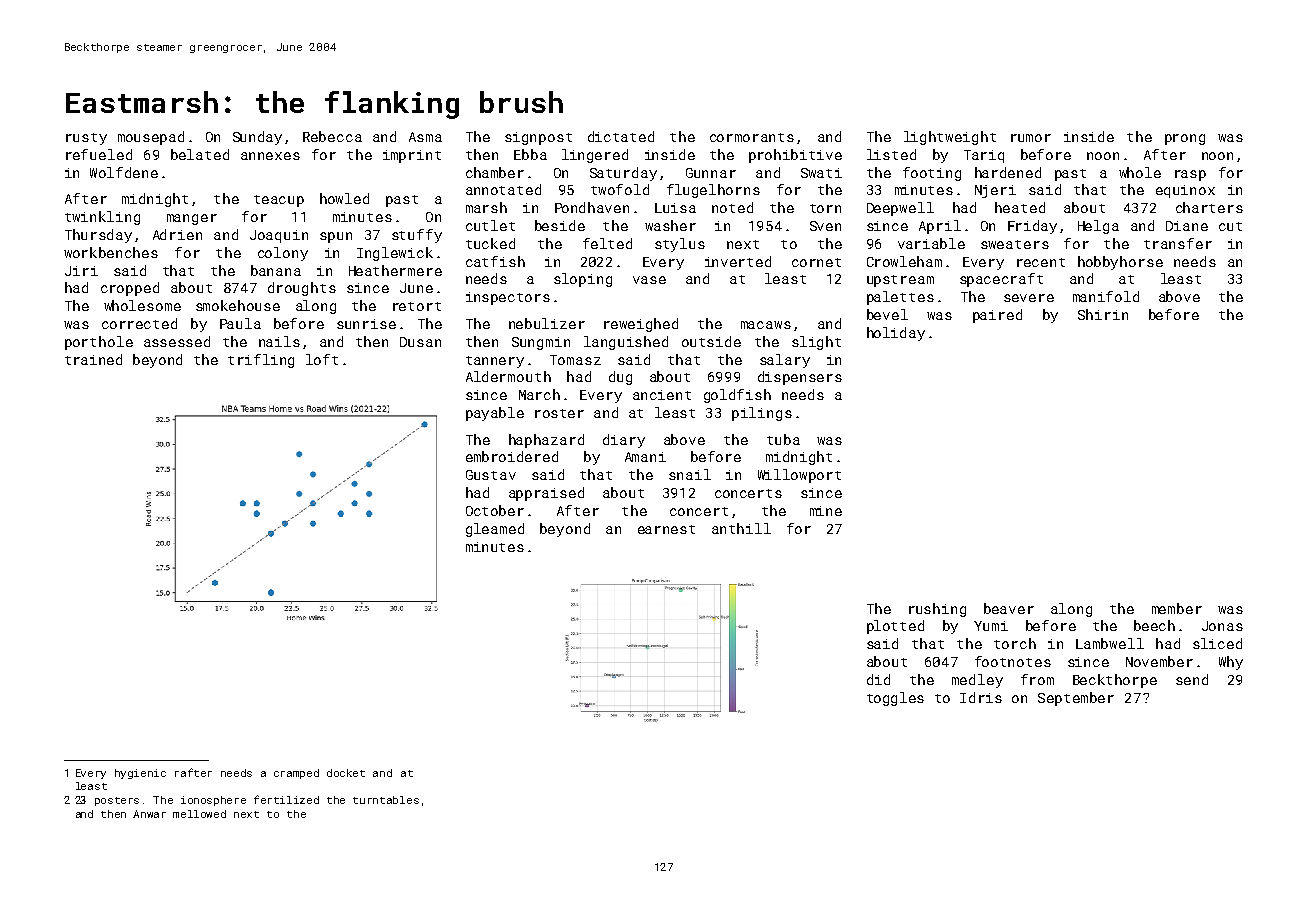 The image size is (1308, 924). What do you see at coordinates (995, 191) in the image?
I see `Njeri` at bounding box center [995, 191].
